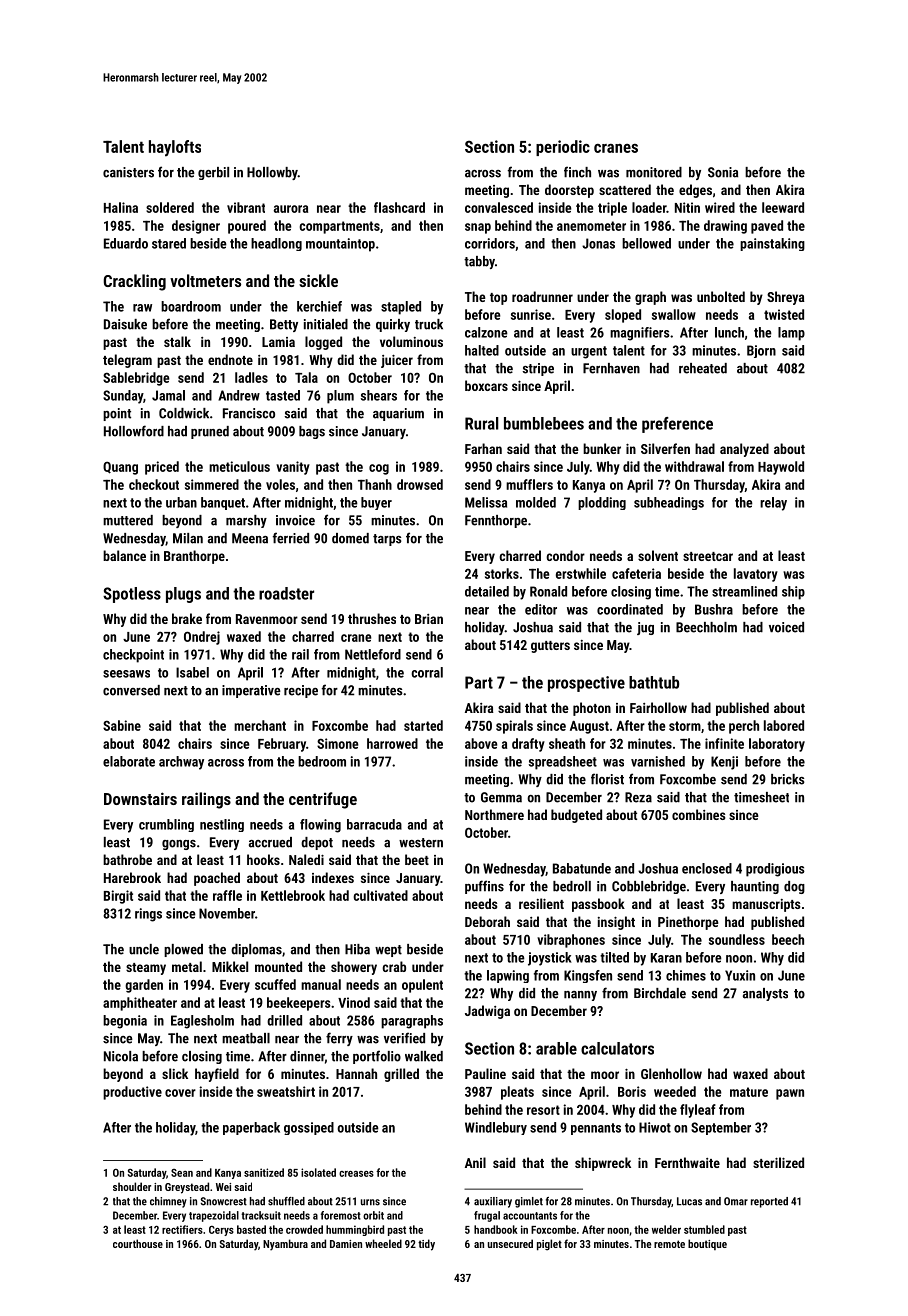 The image size is (908, 1316). Describe the element at coordinates (775, 870) in the image. I see `prodigious` at that location.
